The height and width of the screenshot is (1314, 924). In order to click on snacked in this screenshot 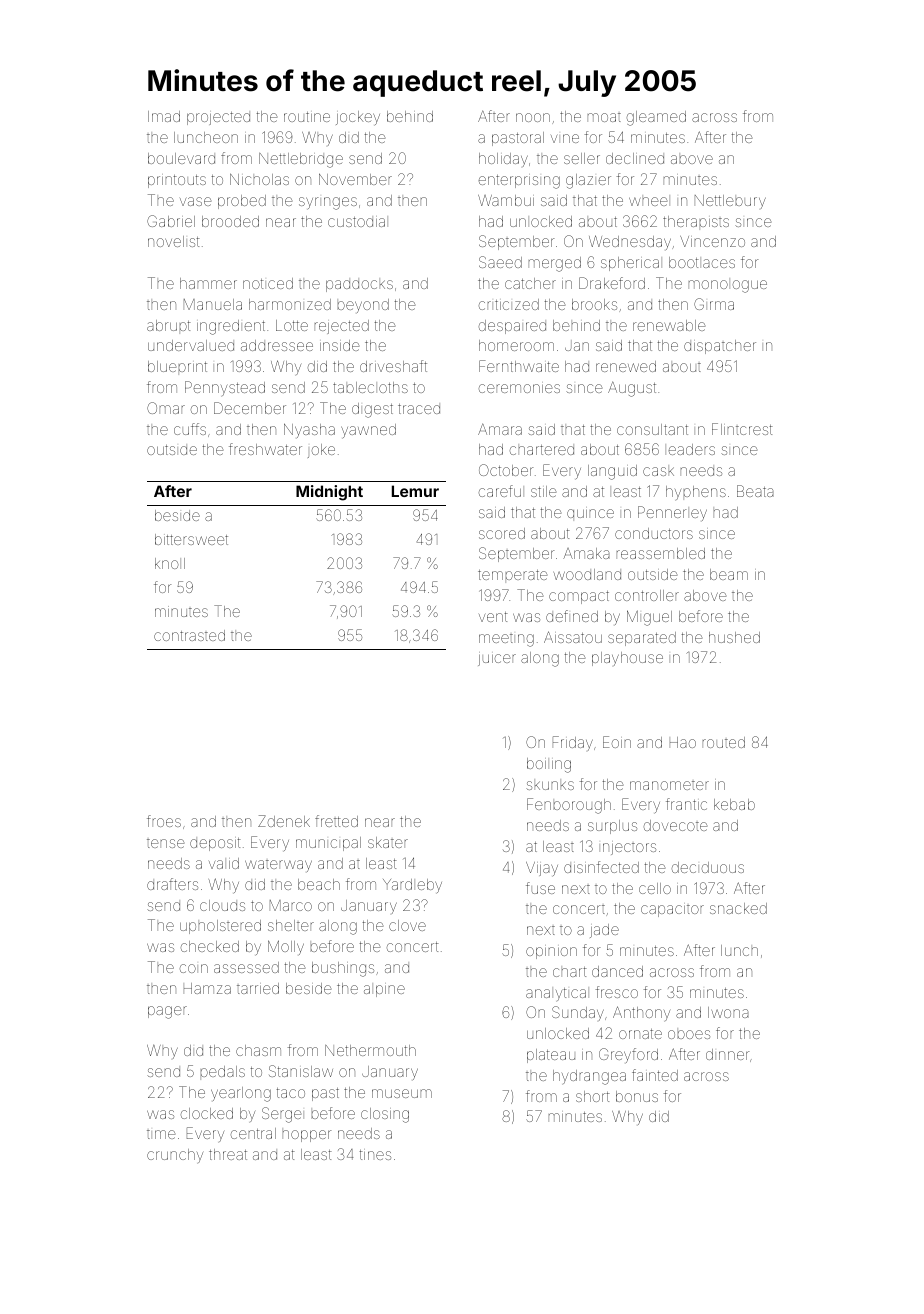, I will do `click(738, 908)`.
